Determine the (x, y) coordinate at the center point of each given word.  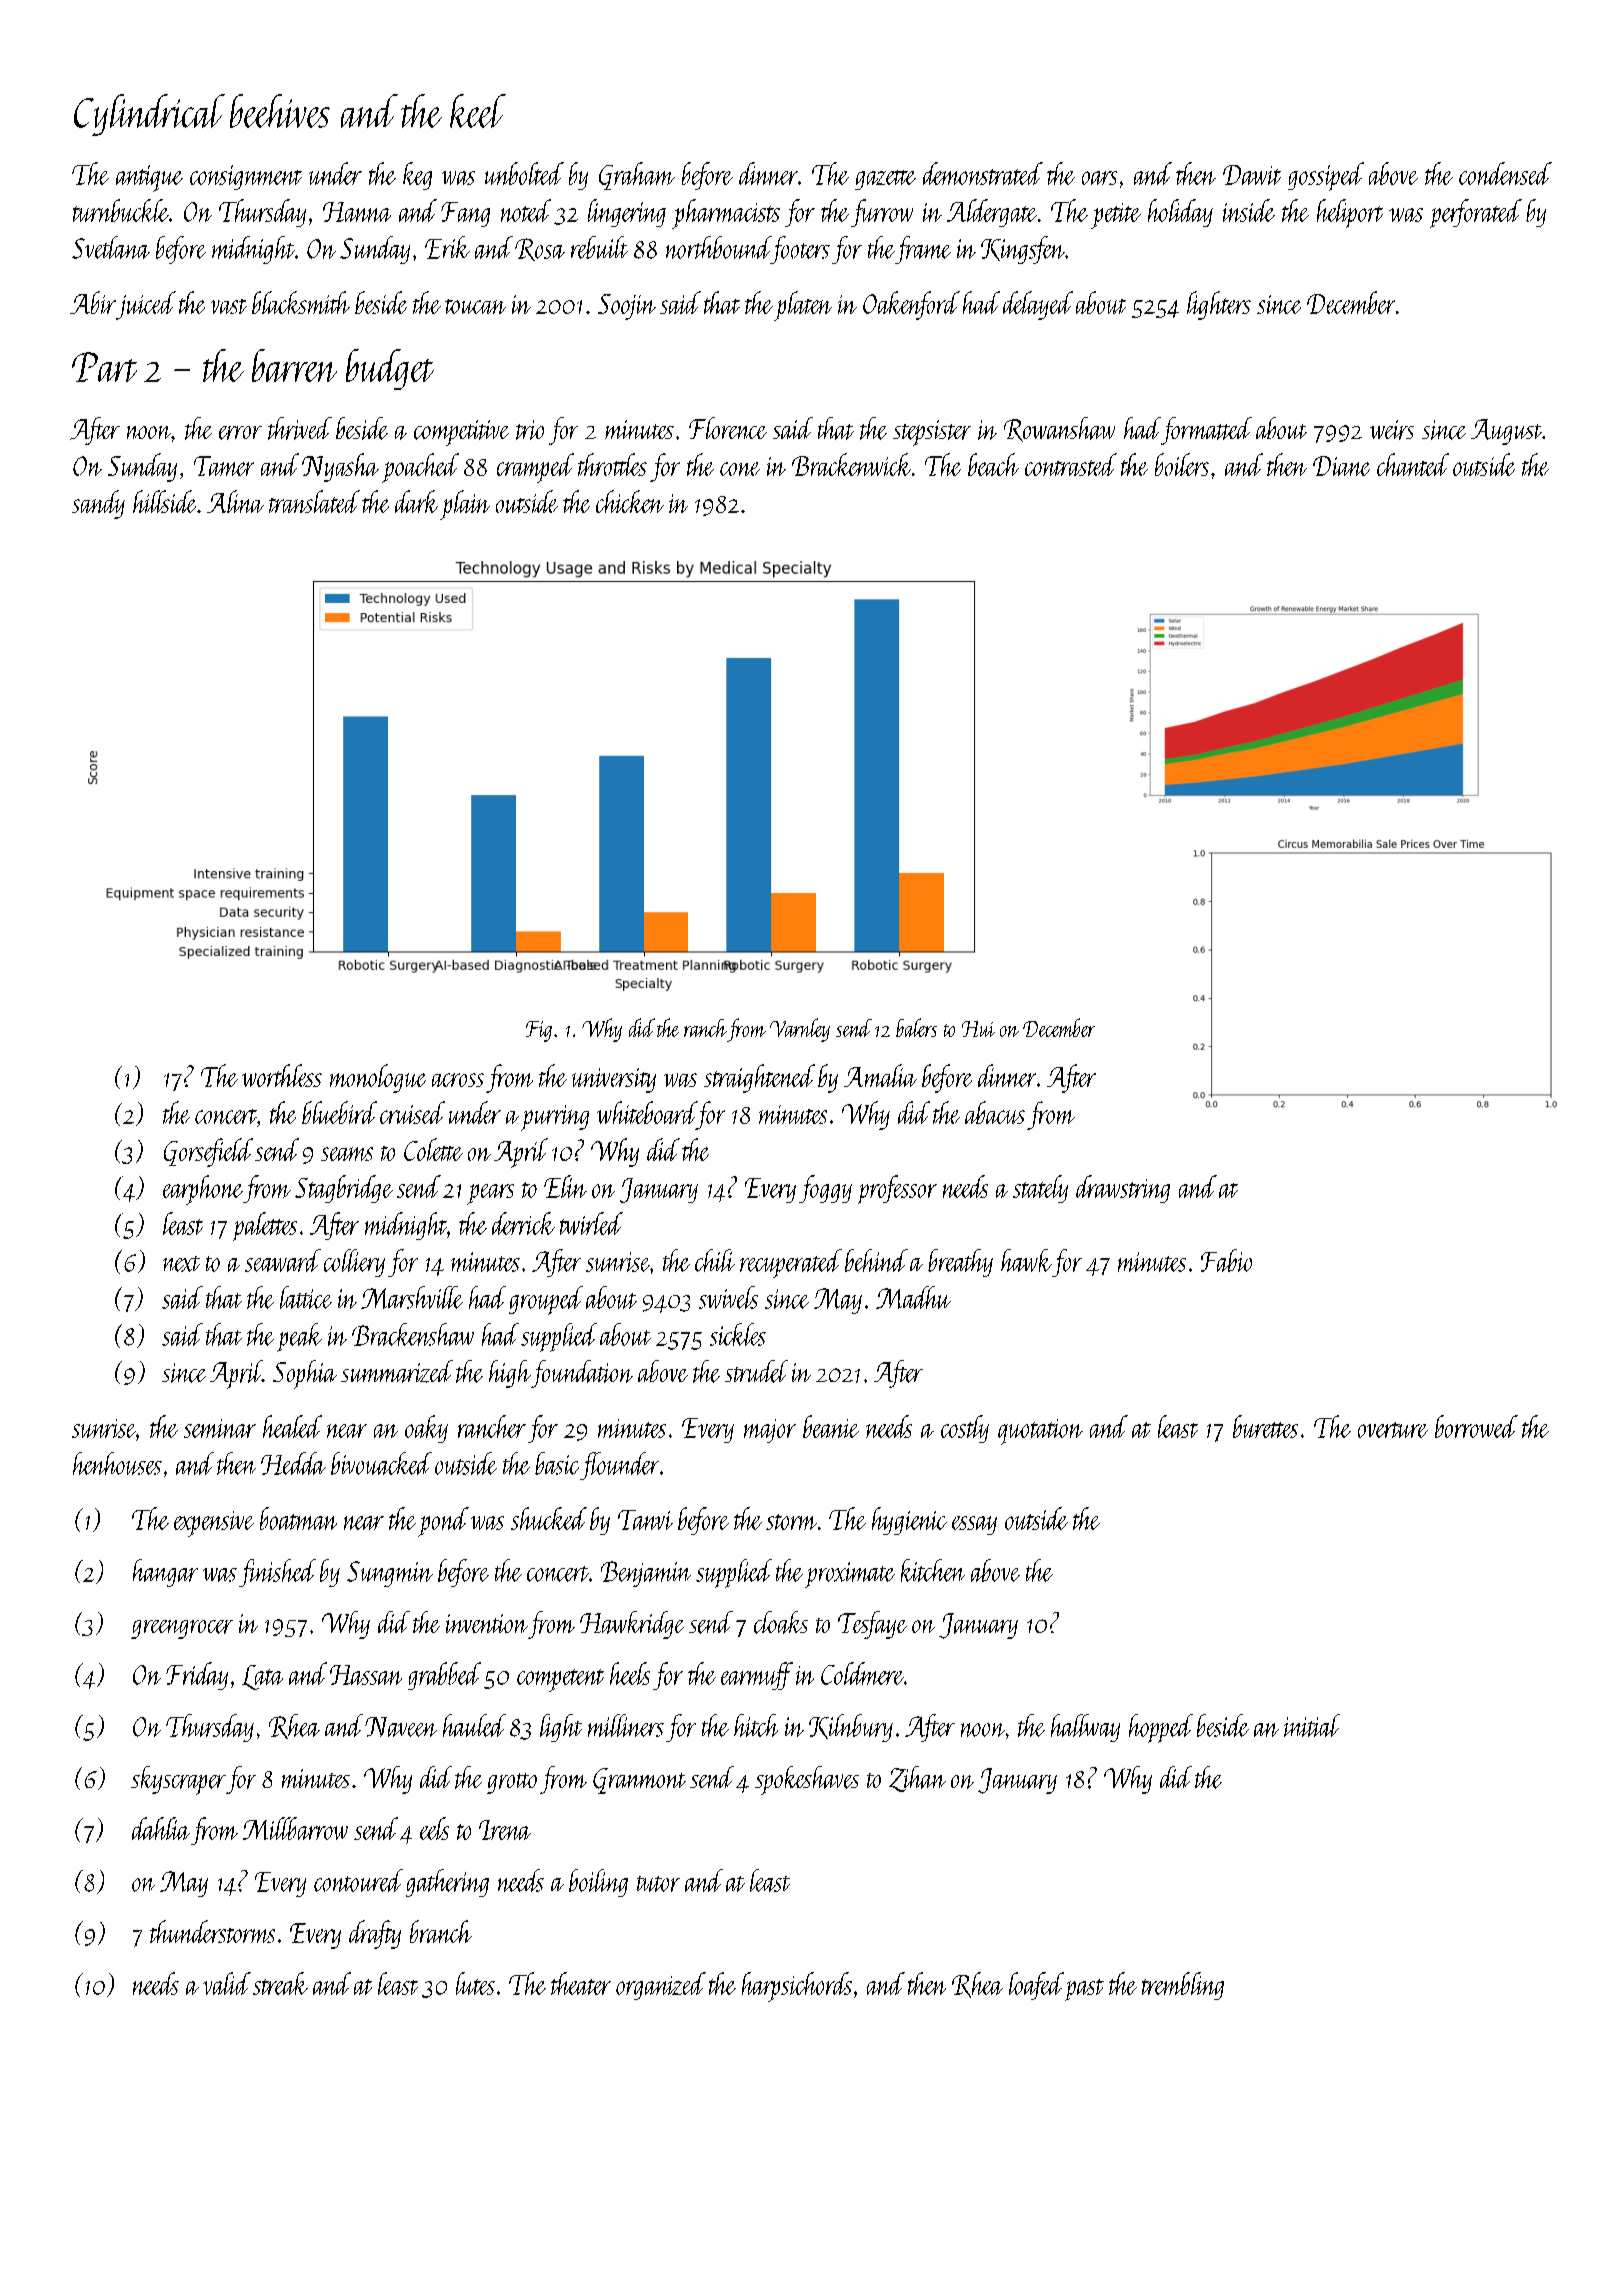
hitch (756, 1725)
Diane (1341, 466)
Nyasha (340, 467)
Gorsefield (208, 1152)
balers (916, 1027)
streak (280, 1983)
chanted (1413, 464)
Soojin (627, 307)
